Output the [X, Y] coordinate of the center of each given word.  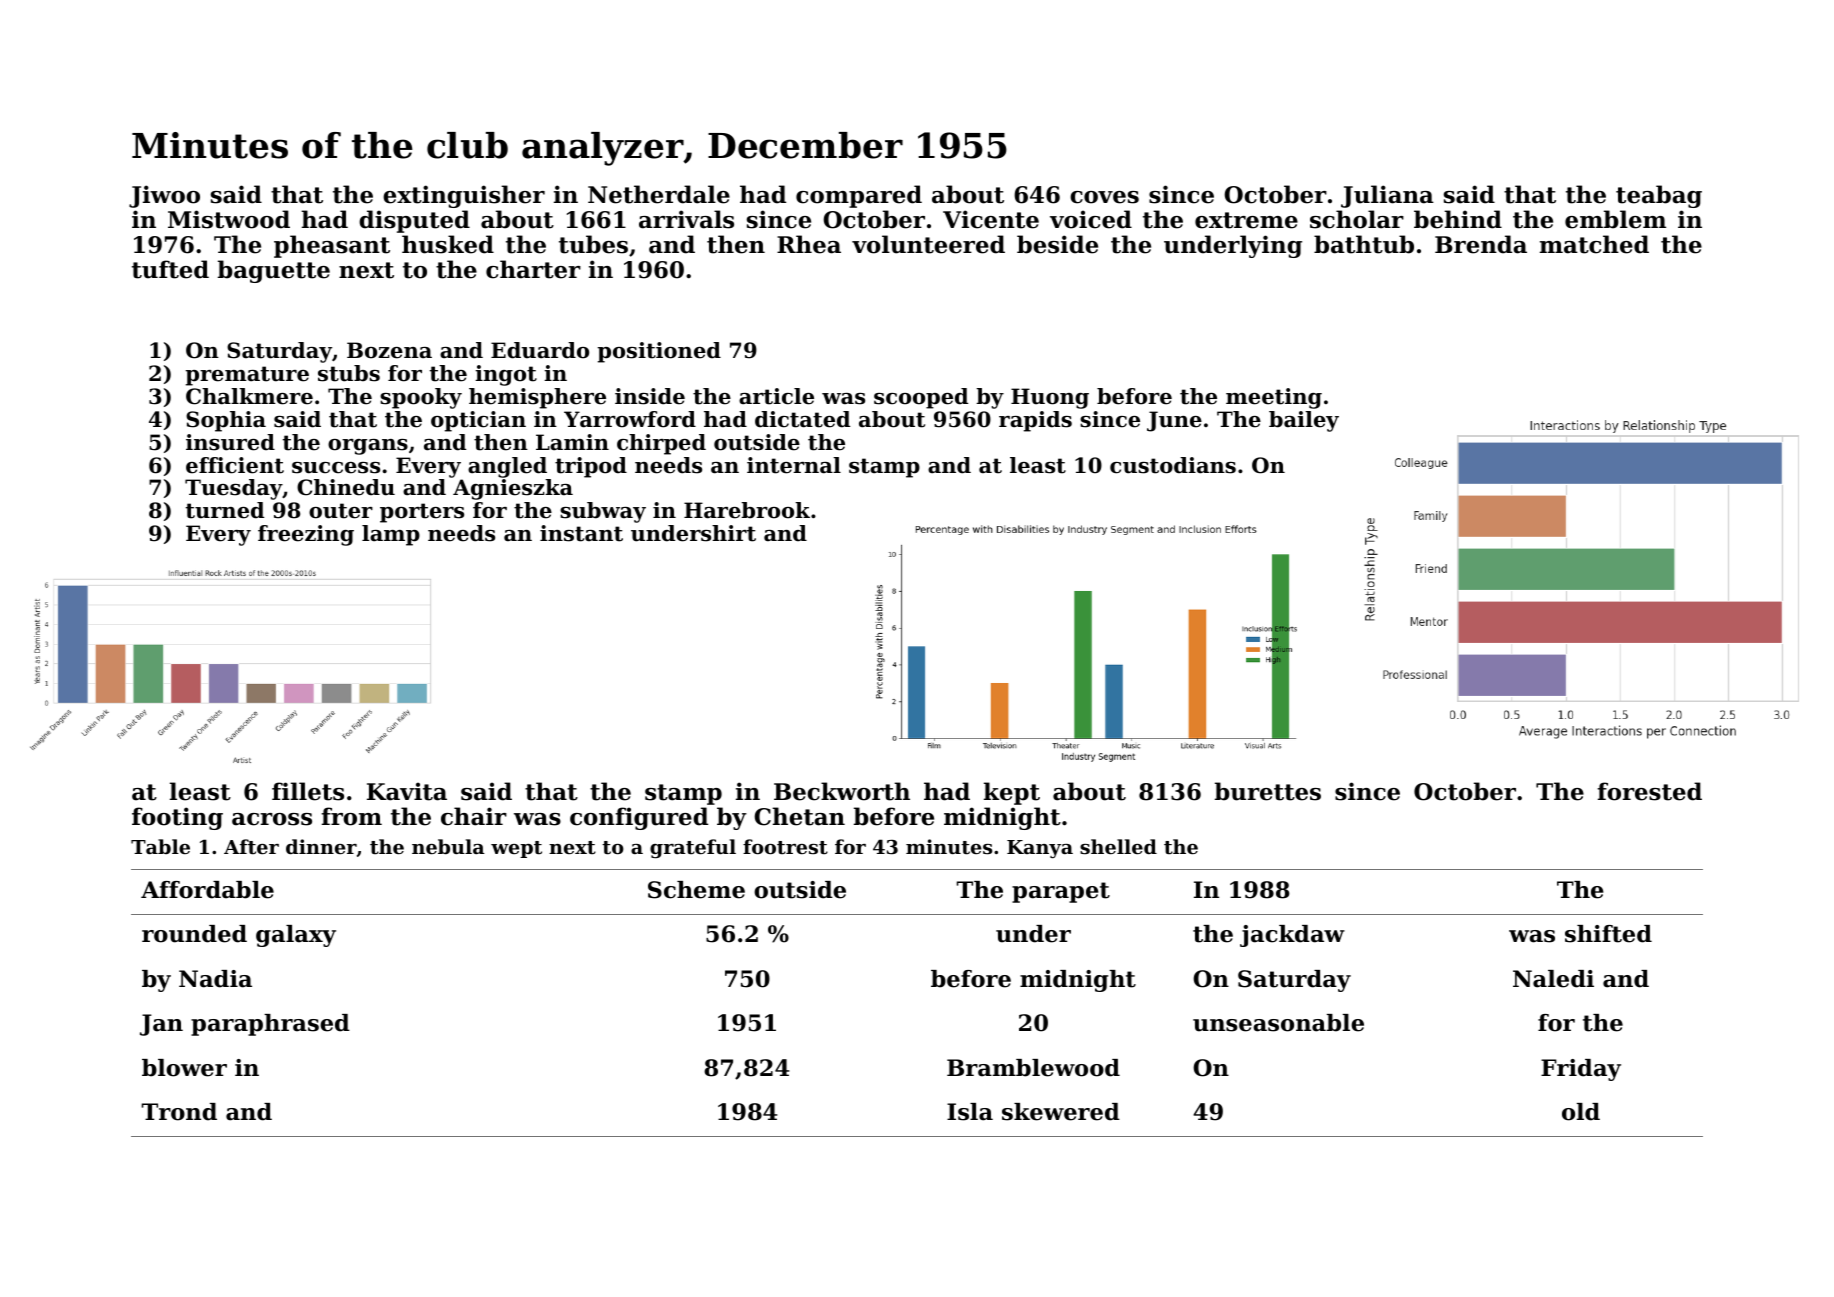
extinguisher [464, 196]
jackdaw [1292, 936]
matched [1594, 244]
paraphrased [270, 1025]
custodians [1173, 465]
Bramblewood [1033, 1068]
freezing [306, 535]
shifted [1608, 934]
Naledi [1553, 979]
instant [581, 533]
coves [1104, 197]
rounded [194, 934]
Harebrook [747, 510]
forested [1649, 791]
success [336, 468]
